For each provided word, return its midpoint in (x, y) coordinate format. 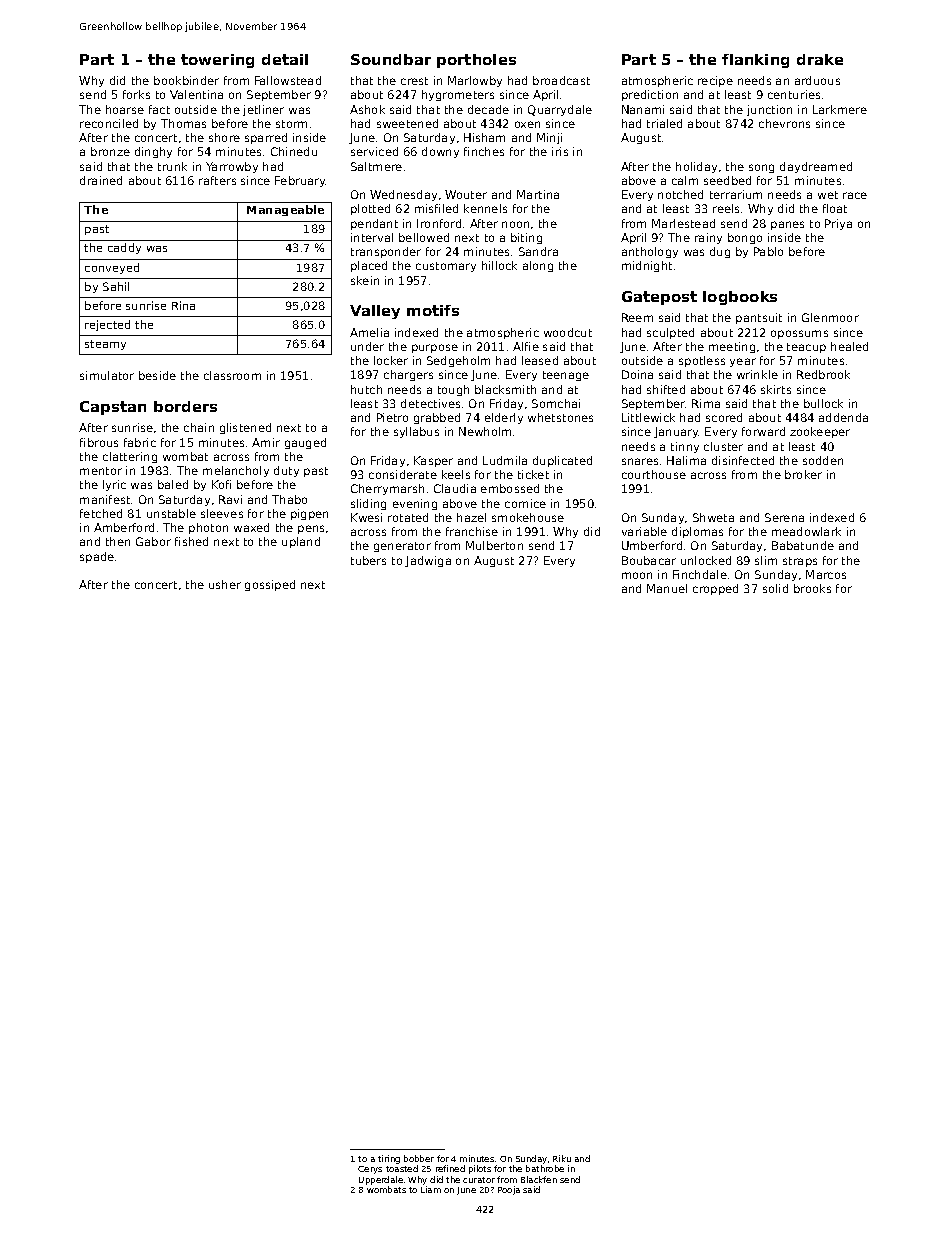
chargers (408, 375)
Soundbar (391, 59)
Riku (562, 1158)
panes (787, 225)
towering (217, 61)
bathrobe (545, 1168)
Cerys (370, 1170)
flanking (755, 61)
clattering (130, 457)
